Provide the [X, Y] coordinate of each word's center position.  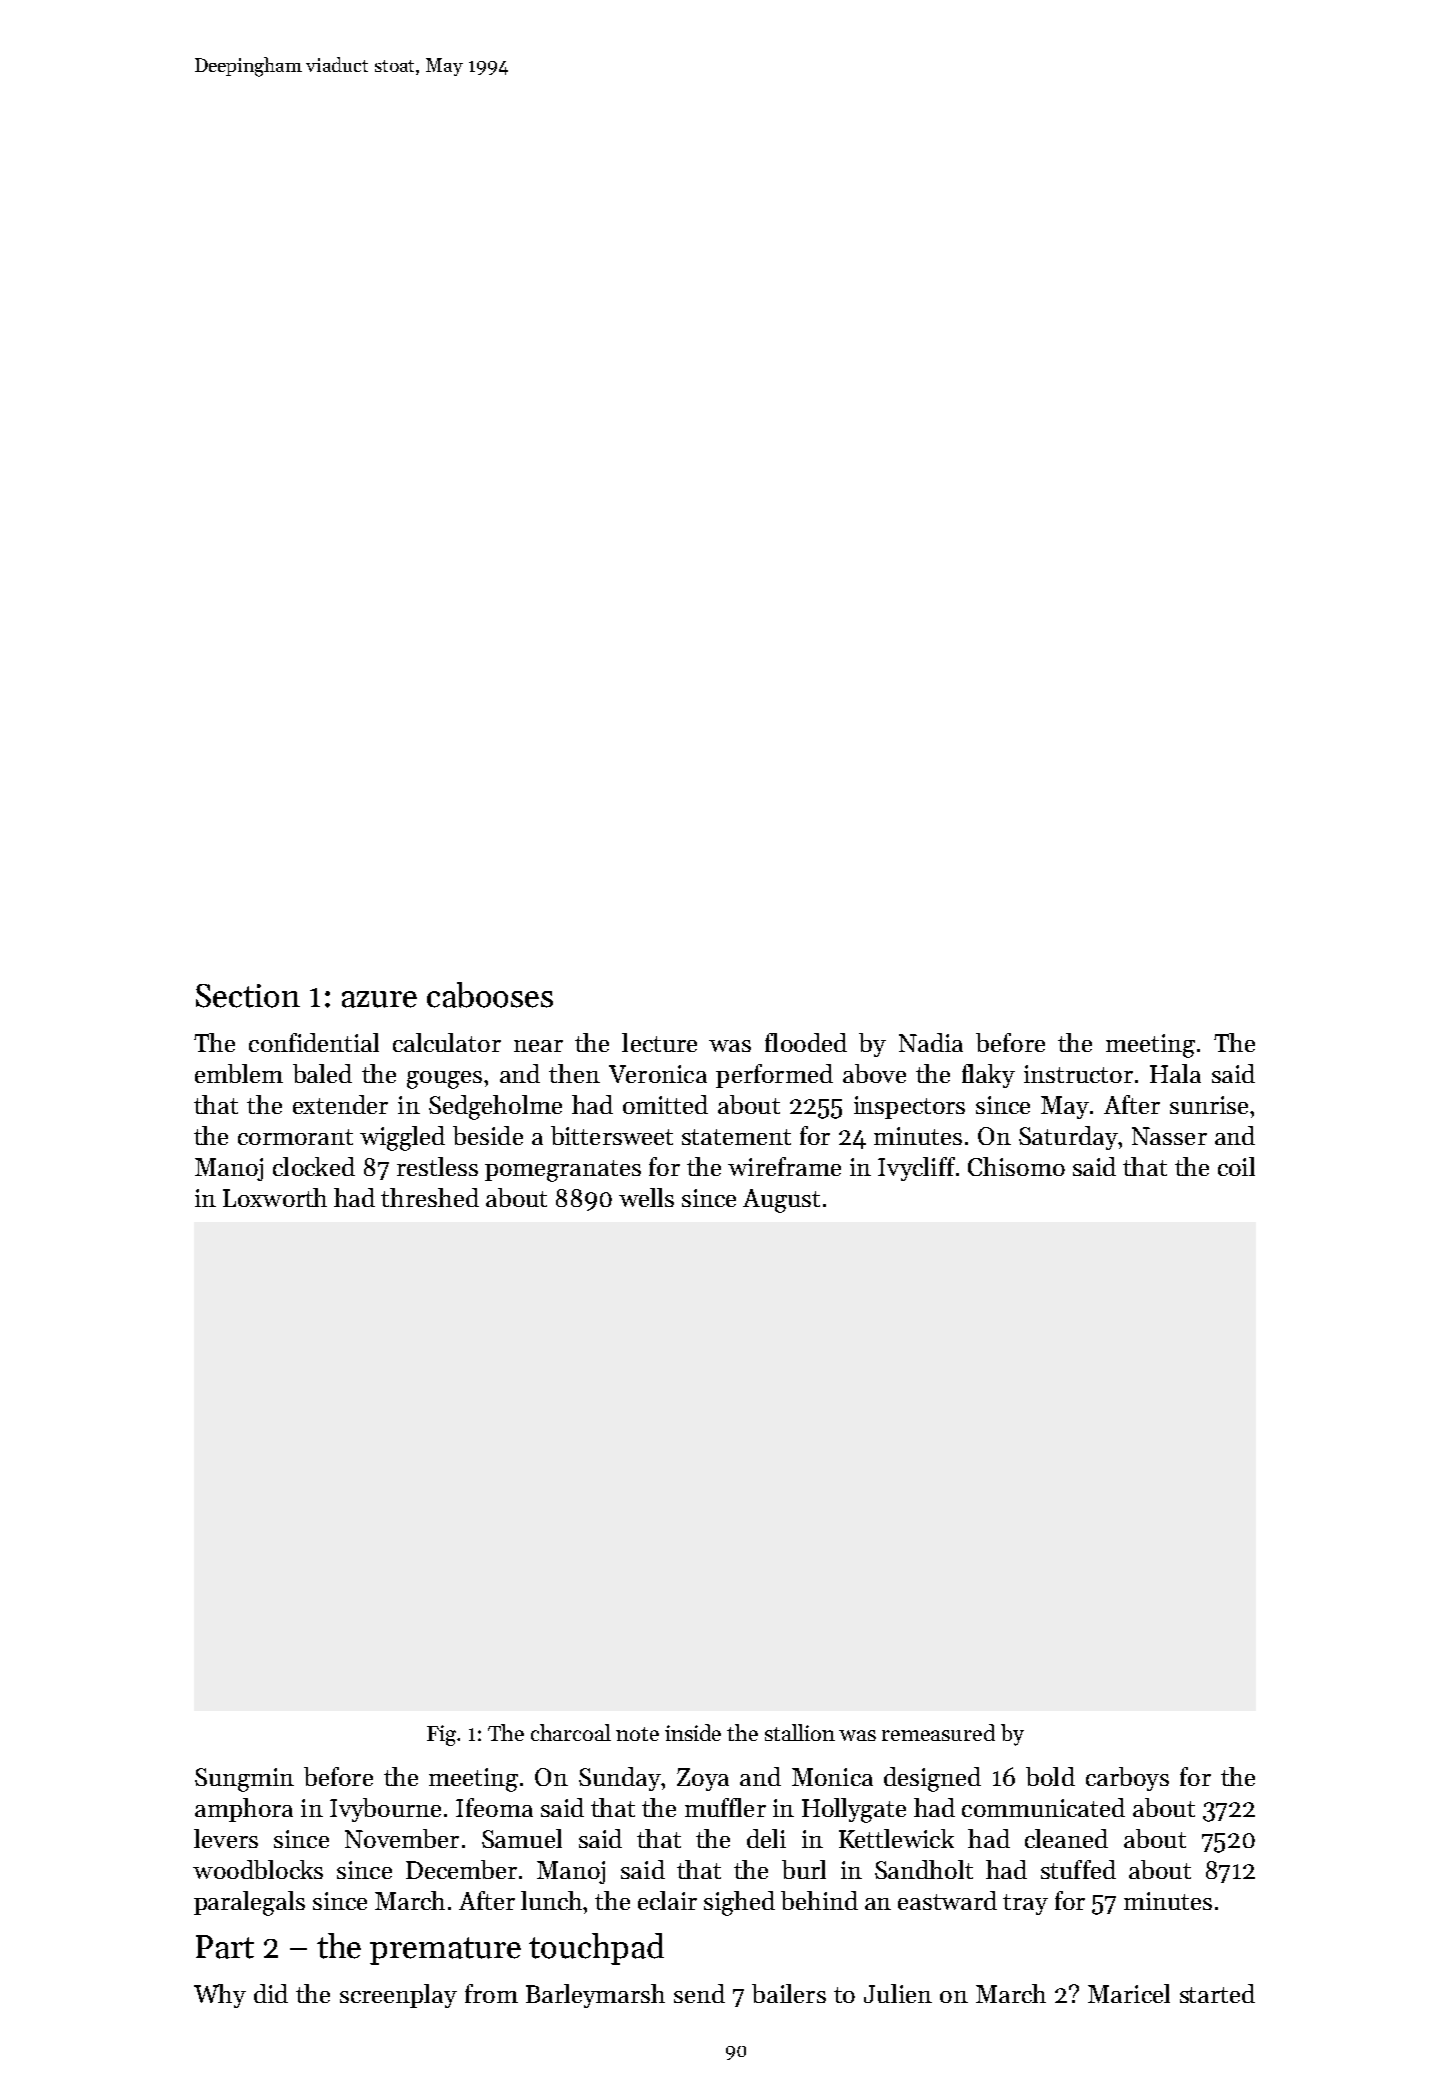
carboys [1127, 1779]
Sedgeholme [495, 1107]
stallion [800, 1732]
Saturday [1068, 1138]
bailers [789, 1993]
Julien [898, 1993]
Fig [441, 1735]
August [781, 1201]
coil [1236, 1166]
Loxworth [275, 1197]
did [271, 1993]
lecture [659, 1042]
